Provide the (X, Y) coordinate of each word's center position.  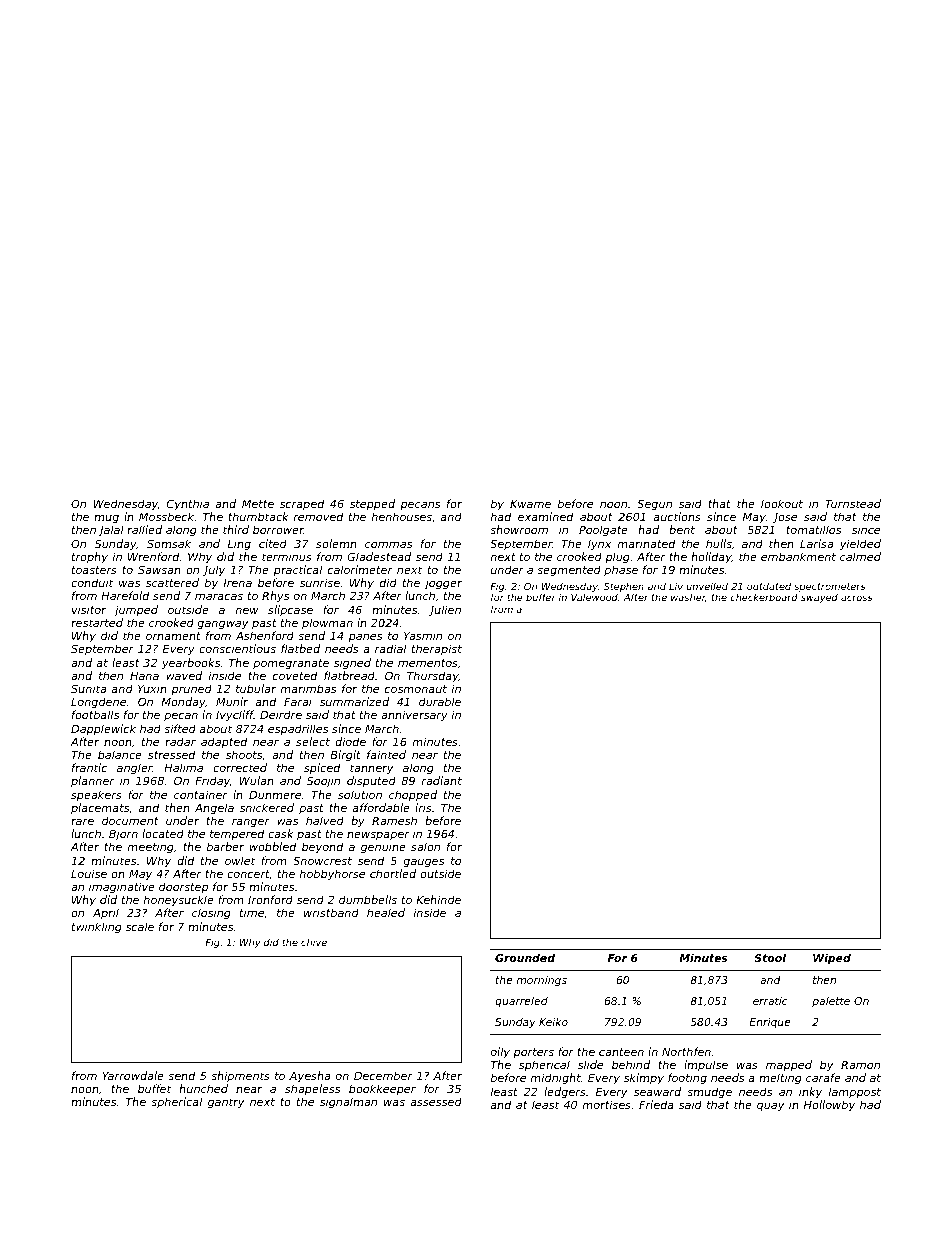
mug (106, 519)
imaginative (122, 888)
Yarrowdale (133, 1075)
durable (440, 701)
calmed (860, 556)
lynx (599, 545)
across (856, 598)
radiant (442, 780)
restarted (97, 622)
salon (425, 846)
